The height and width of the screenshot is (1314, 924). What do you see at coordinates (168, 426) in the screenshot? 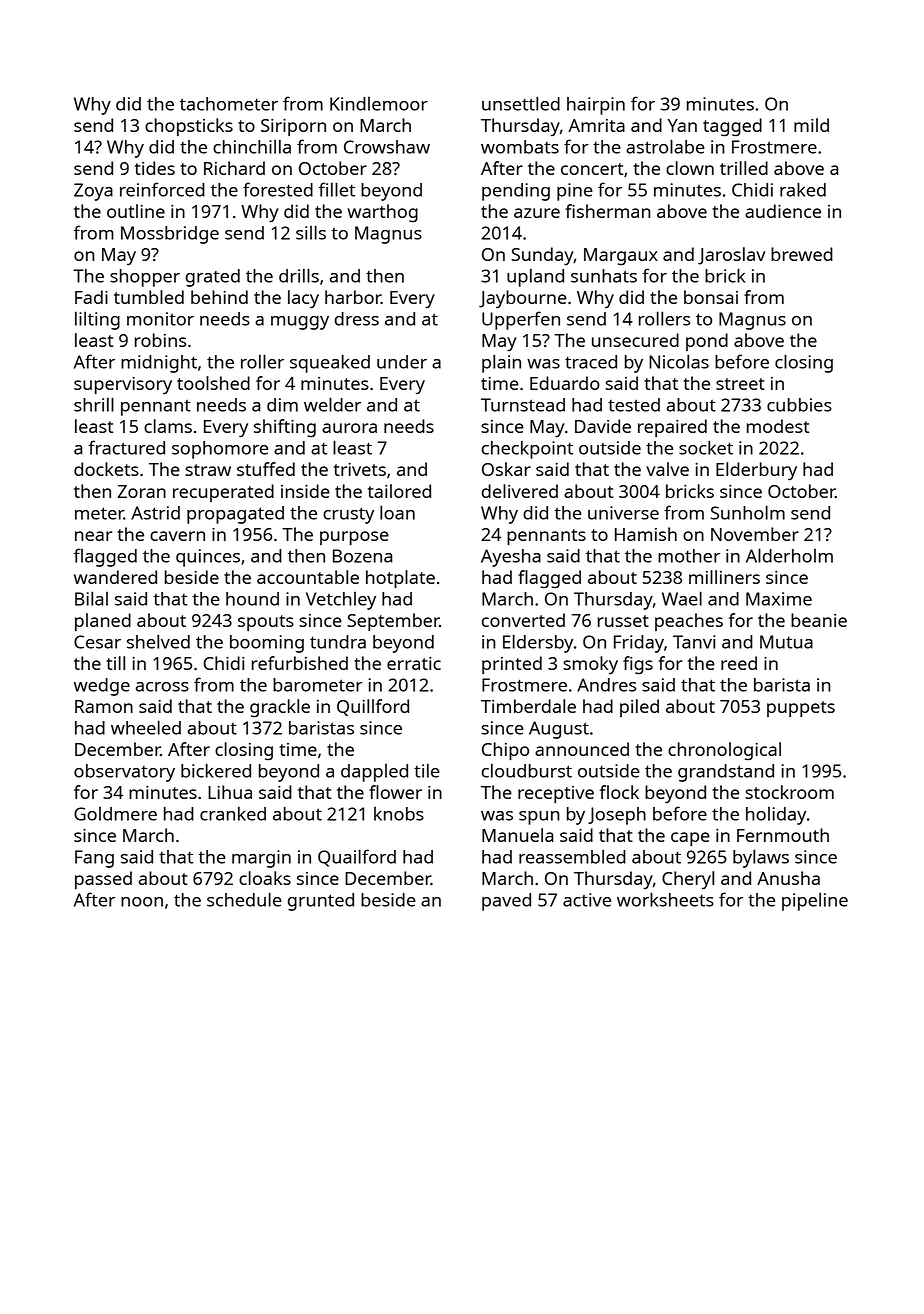
I see `clams` at bounding box center [168, 426].
